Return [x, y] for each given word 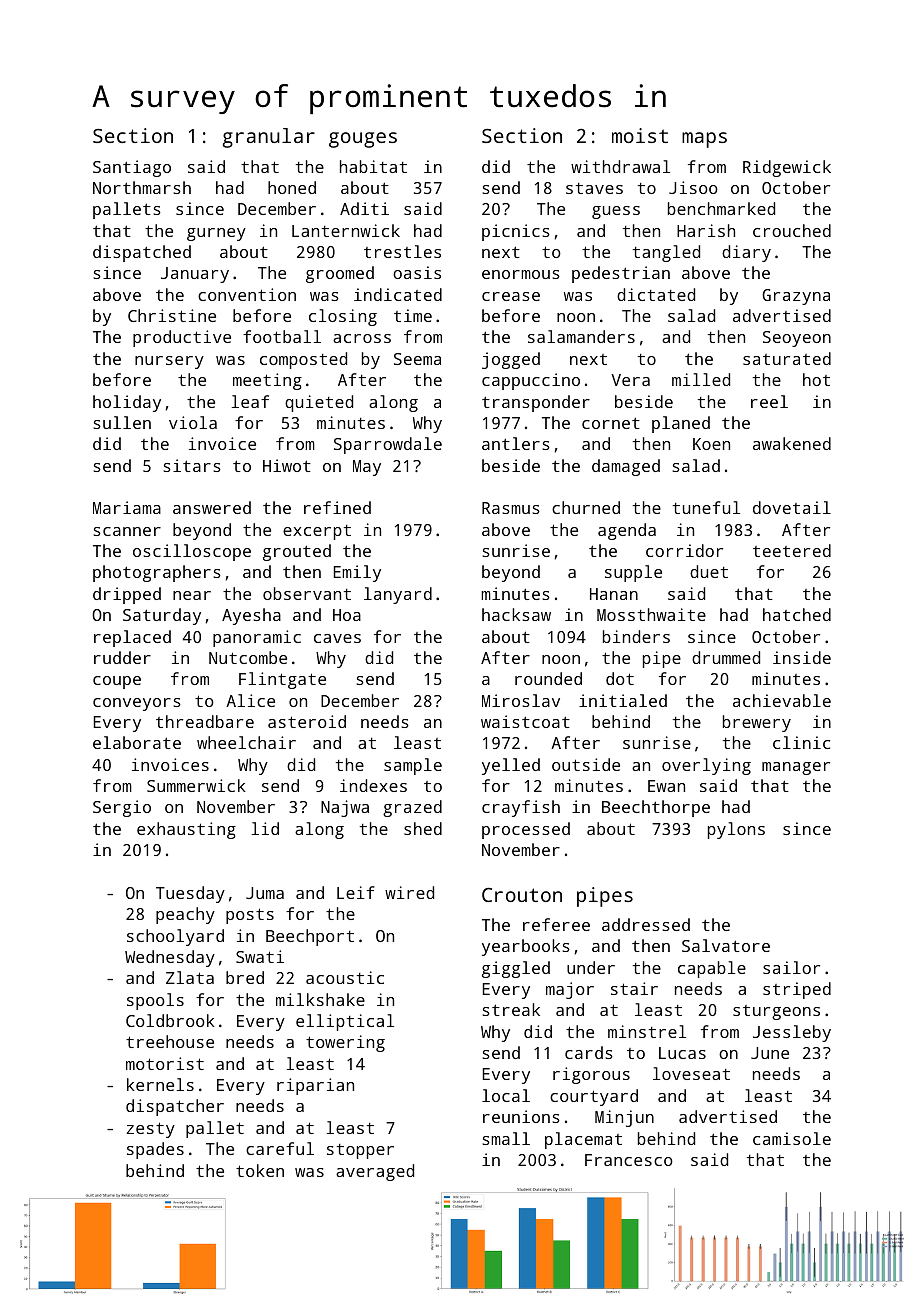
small [506, 1138]
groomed [340, 274]
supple [633, 573]
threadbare [205, 721]
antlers [516, 443]
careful [280, 1148]
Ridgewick [787, 168]
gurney [216, 234]
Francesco [629, 1160]
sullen [122, 422]
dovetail [792, 507]
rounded [548, 678]
